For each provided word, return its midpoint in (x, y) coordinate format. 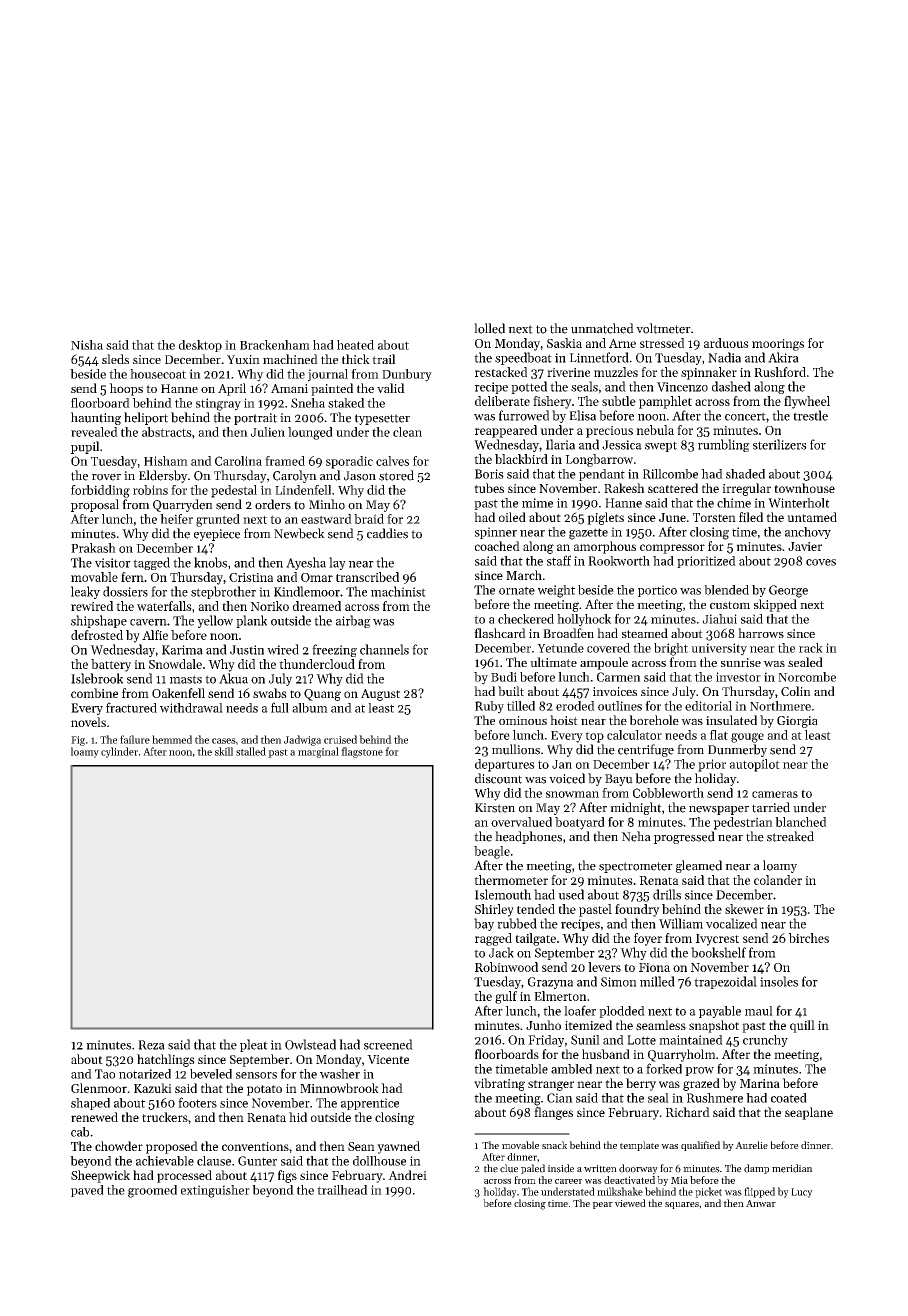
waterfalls (164, 606)
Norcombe (807, 677)
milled (657, 981)
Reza (151, 1045)
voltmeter (663, 328)
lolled (489, 328)
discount (498, 778)
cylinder (119, 752)
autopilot (755, 765)
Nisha (87, 345)
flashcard (500, 633)
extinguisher (215, 1191)
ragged (493, 939)
